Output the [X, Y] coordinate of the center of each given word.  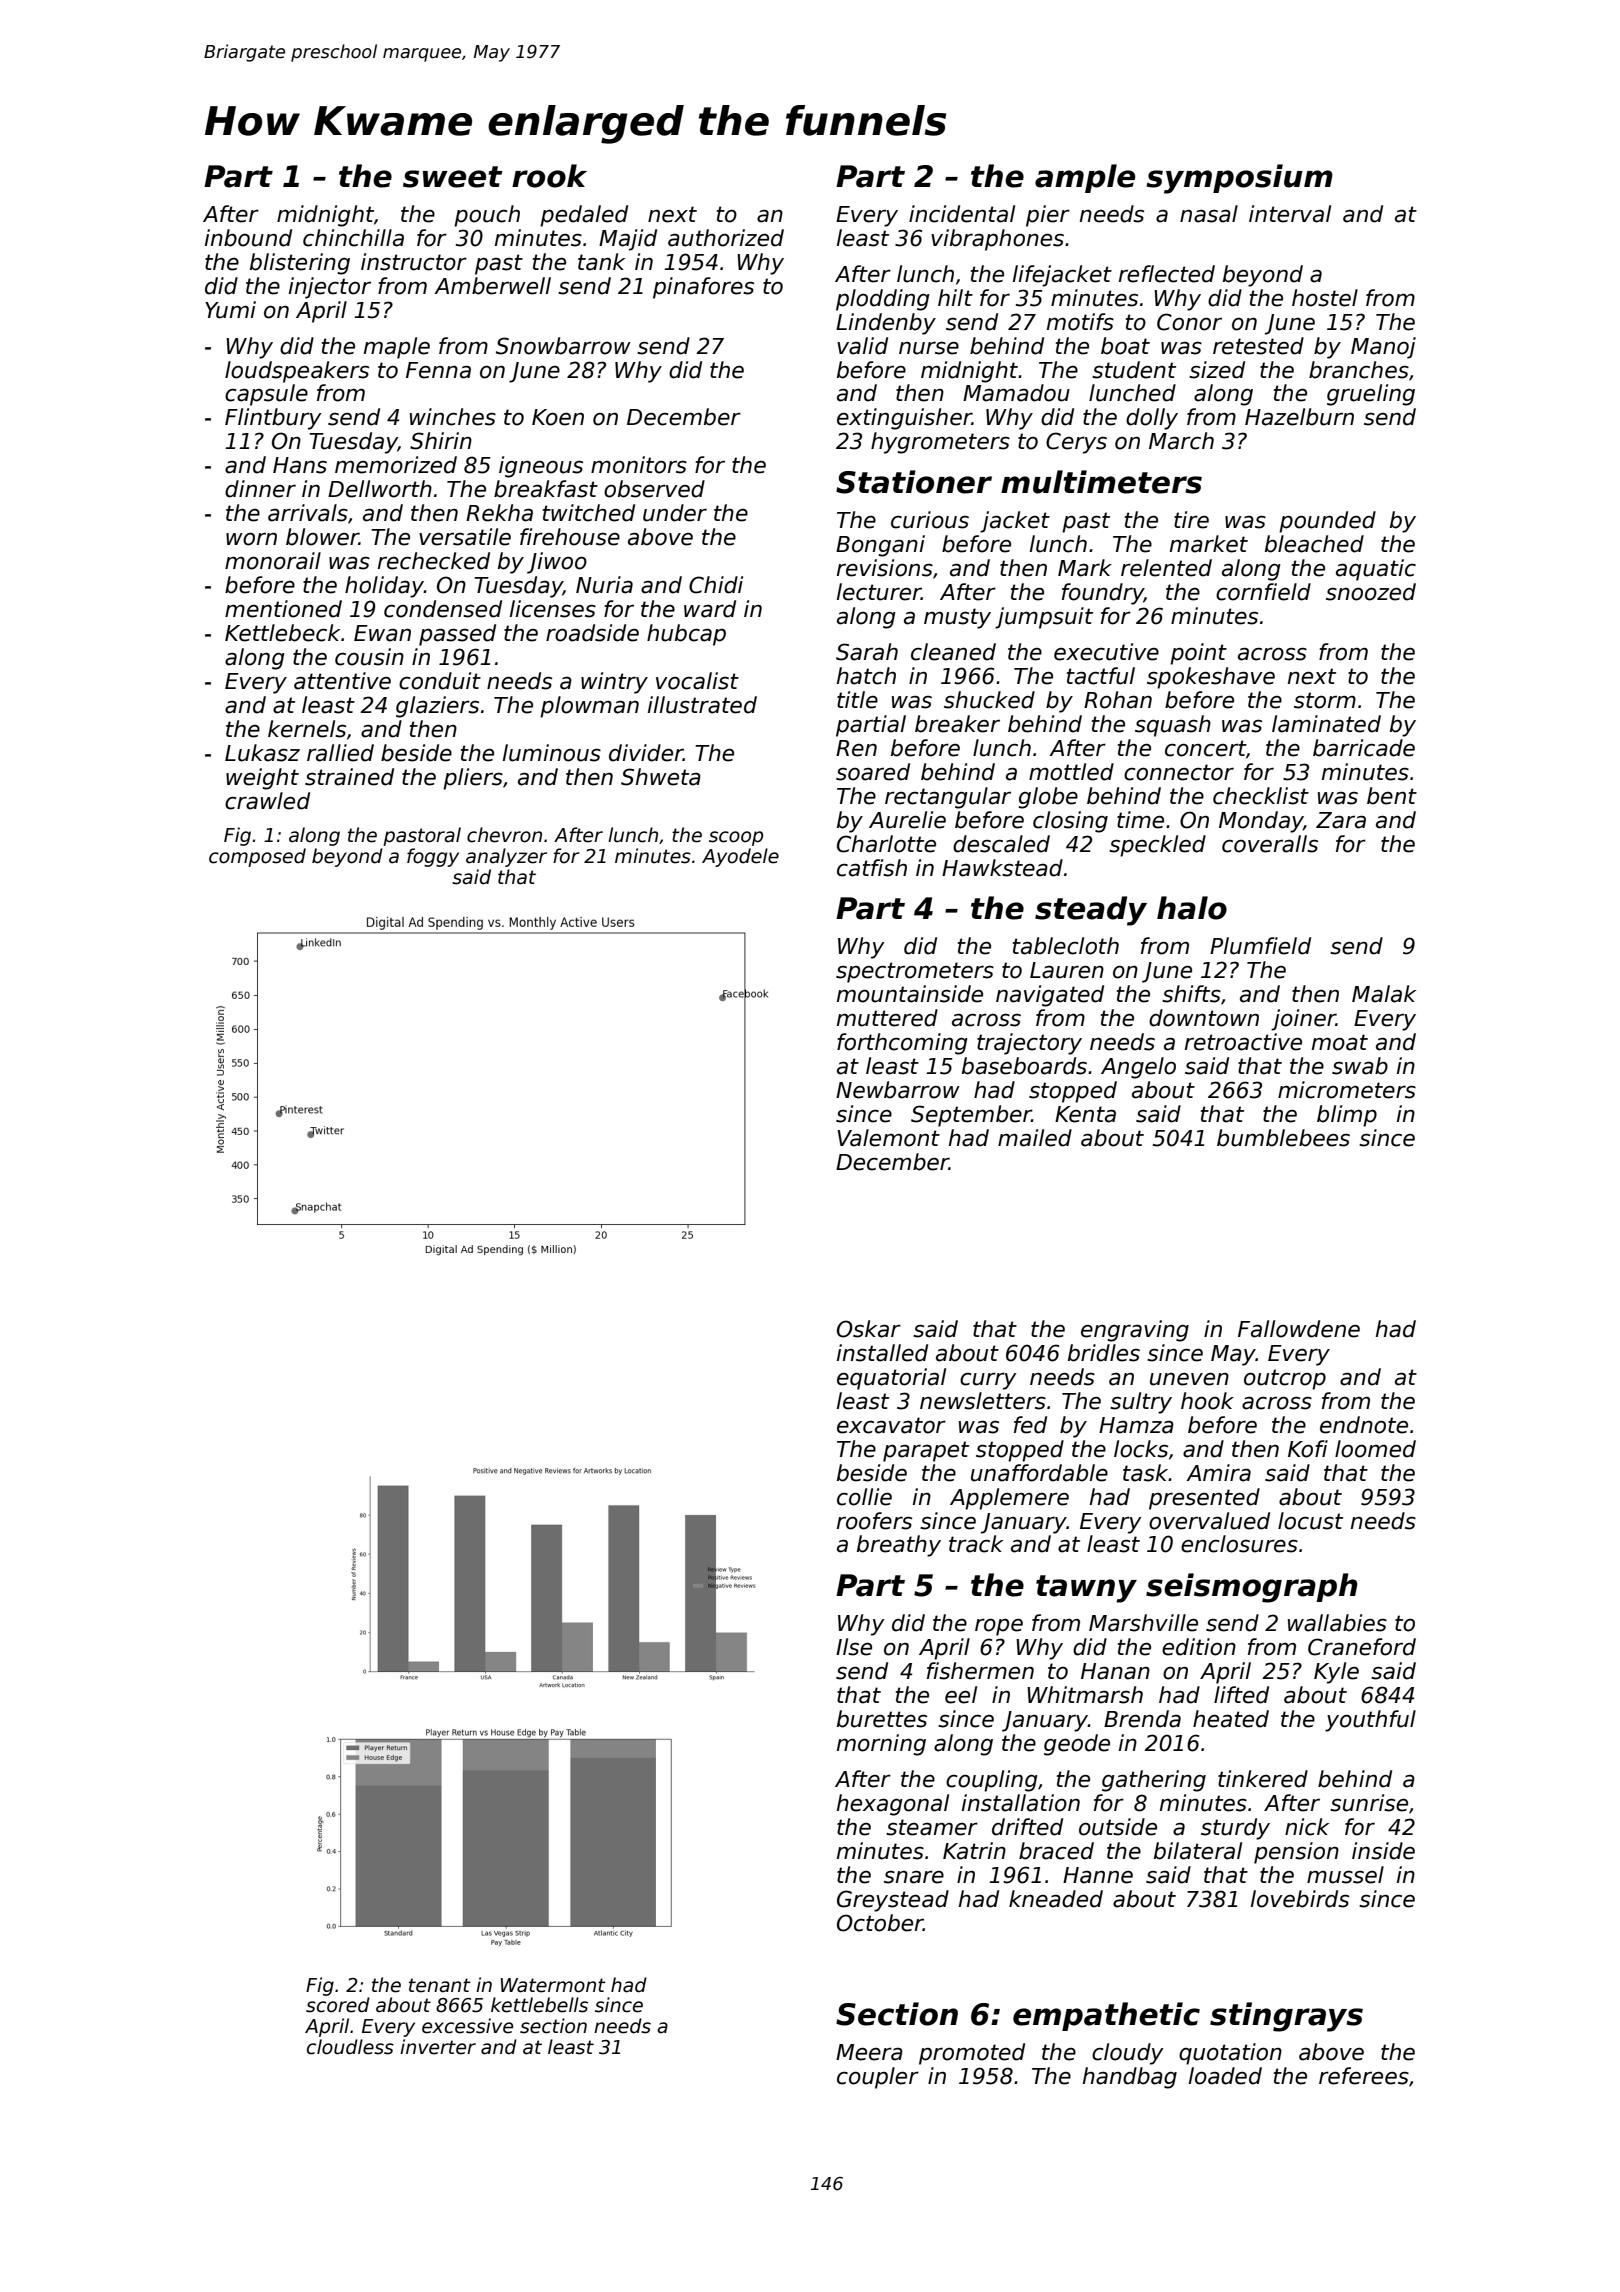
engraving [1135, 1331]
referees [1364, 2076]
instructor [414, 262]
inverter [438, 2047]
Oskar [869, 1329]
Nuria [604, 585]
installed [882, 1353]
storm [1325, 700]
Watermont [553, 1985]
